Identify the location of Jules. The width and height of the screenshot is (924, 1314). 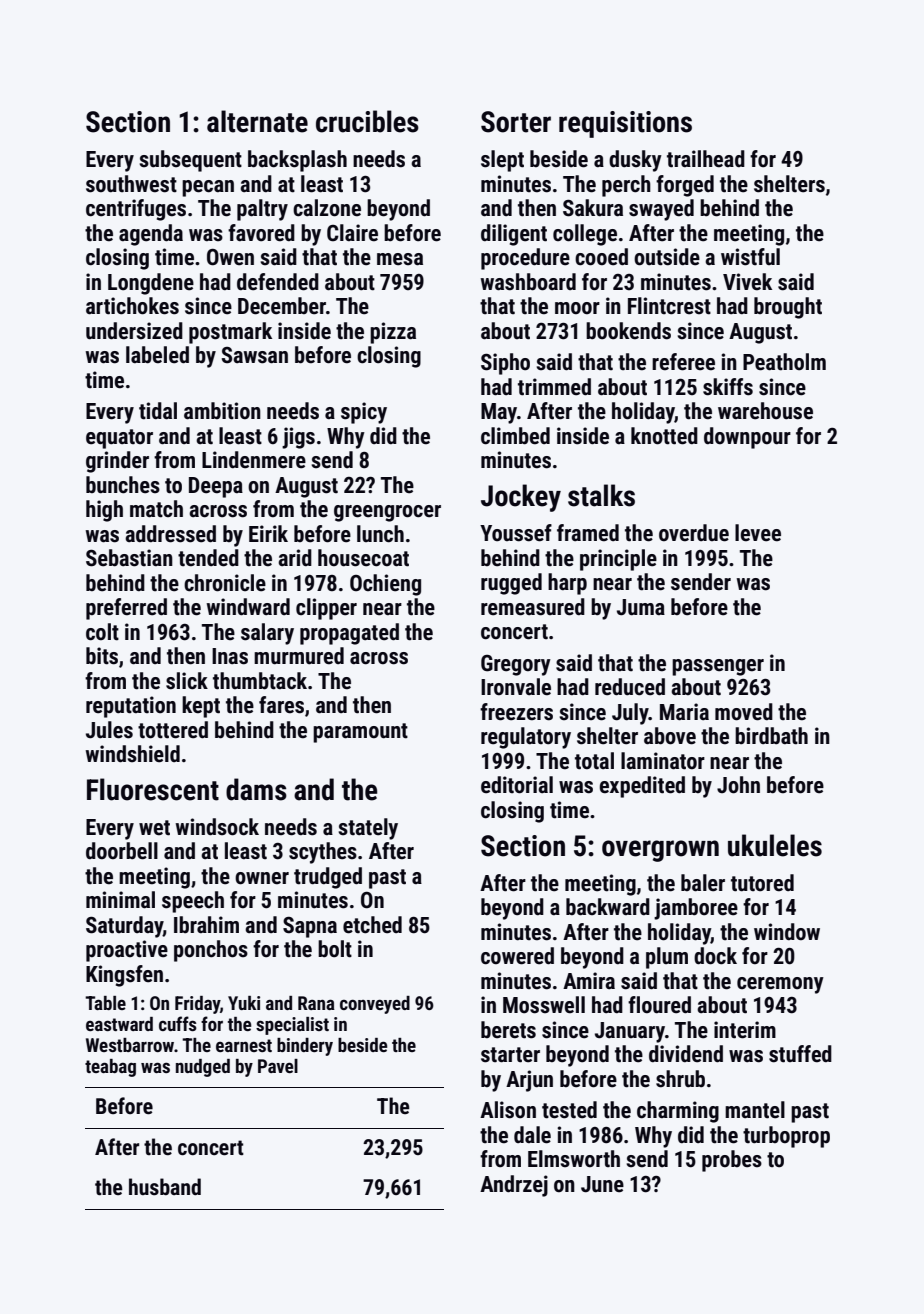
(109, 730).
